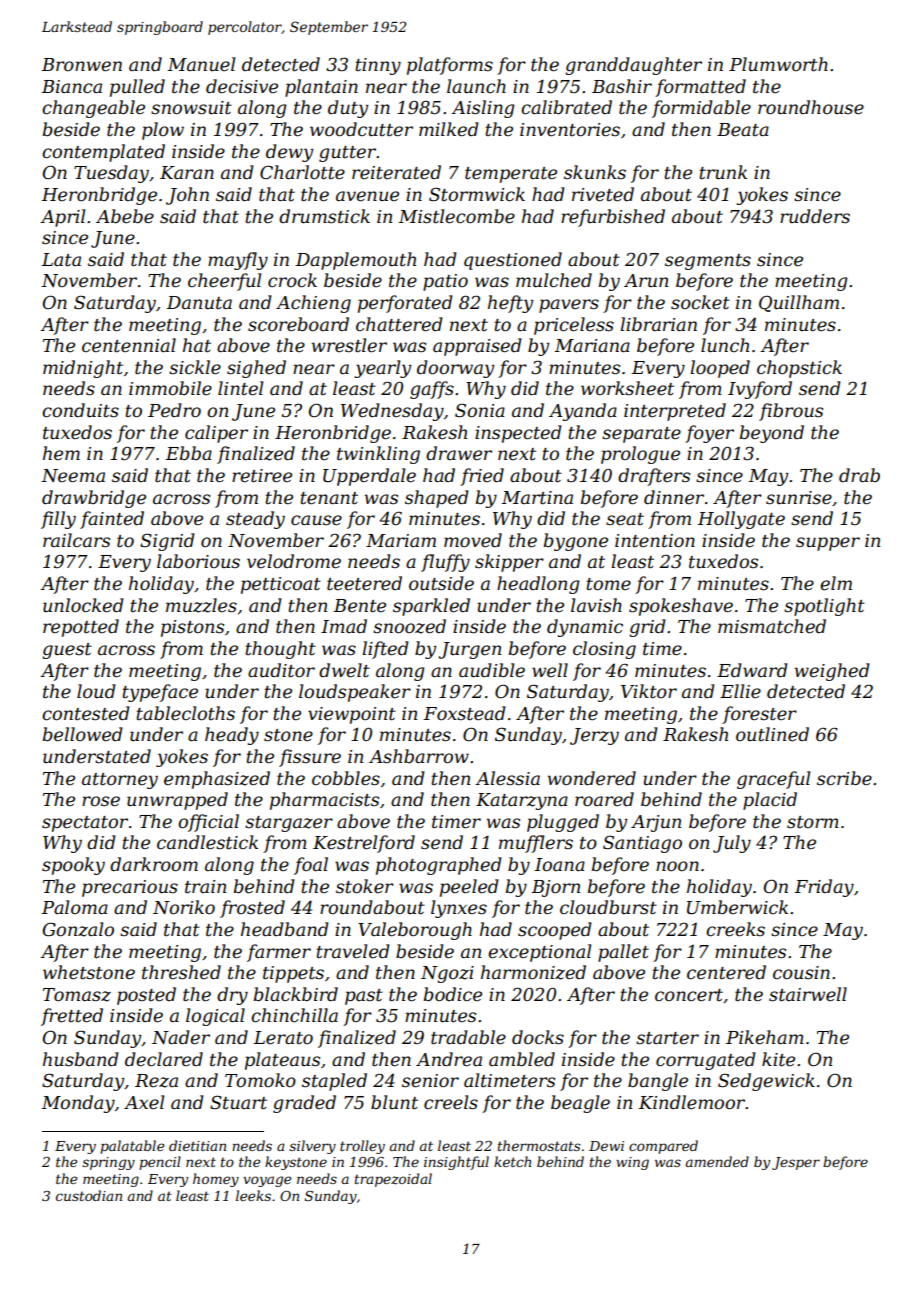 This page has height=1308, width=924. Describe the element at coordinates (701, 109) in the page. I see `formidable` at that location.
